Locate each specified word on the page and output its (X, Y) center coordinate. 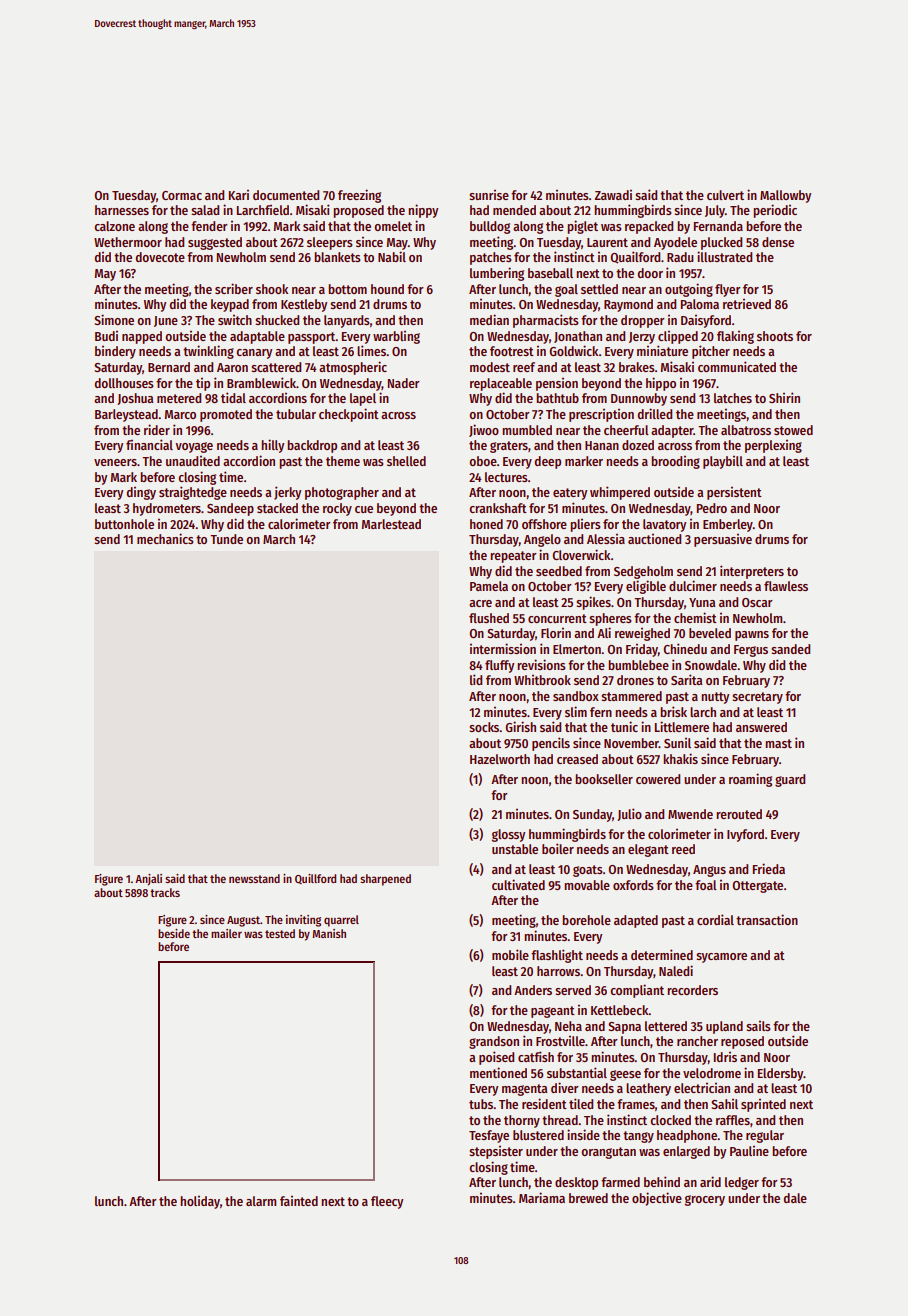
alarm (261, 1201)
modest (490, 367)
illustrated (724, 256)
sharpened (385, 880)
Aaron (232, 367)
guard (790, 780)
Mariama (542, 1197)
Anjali (148, 880)
